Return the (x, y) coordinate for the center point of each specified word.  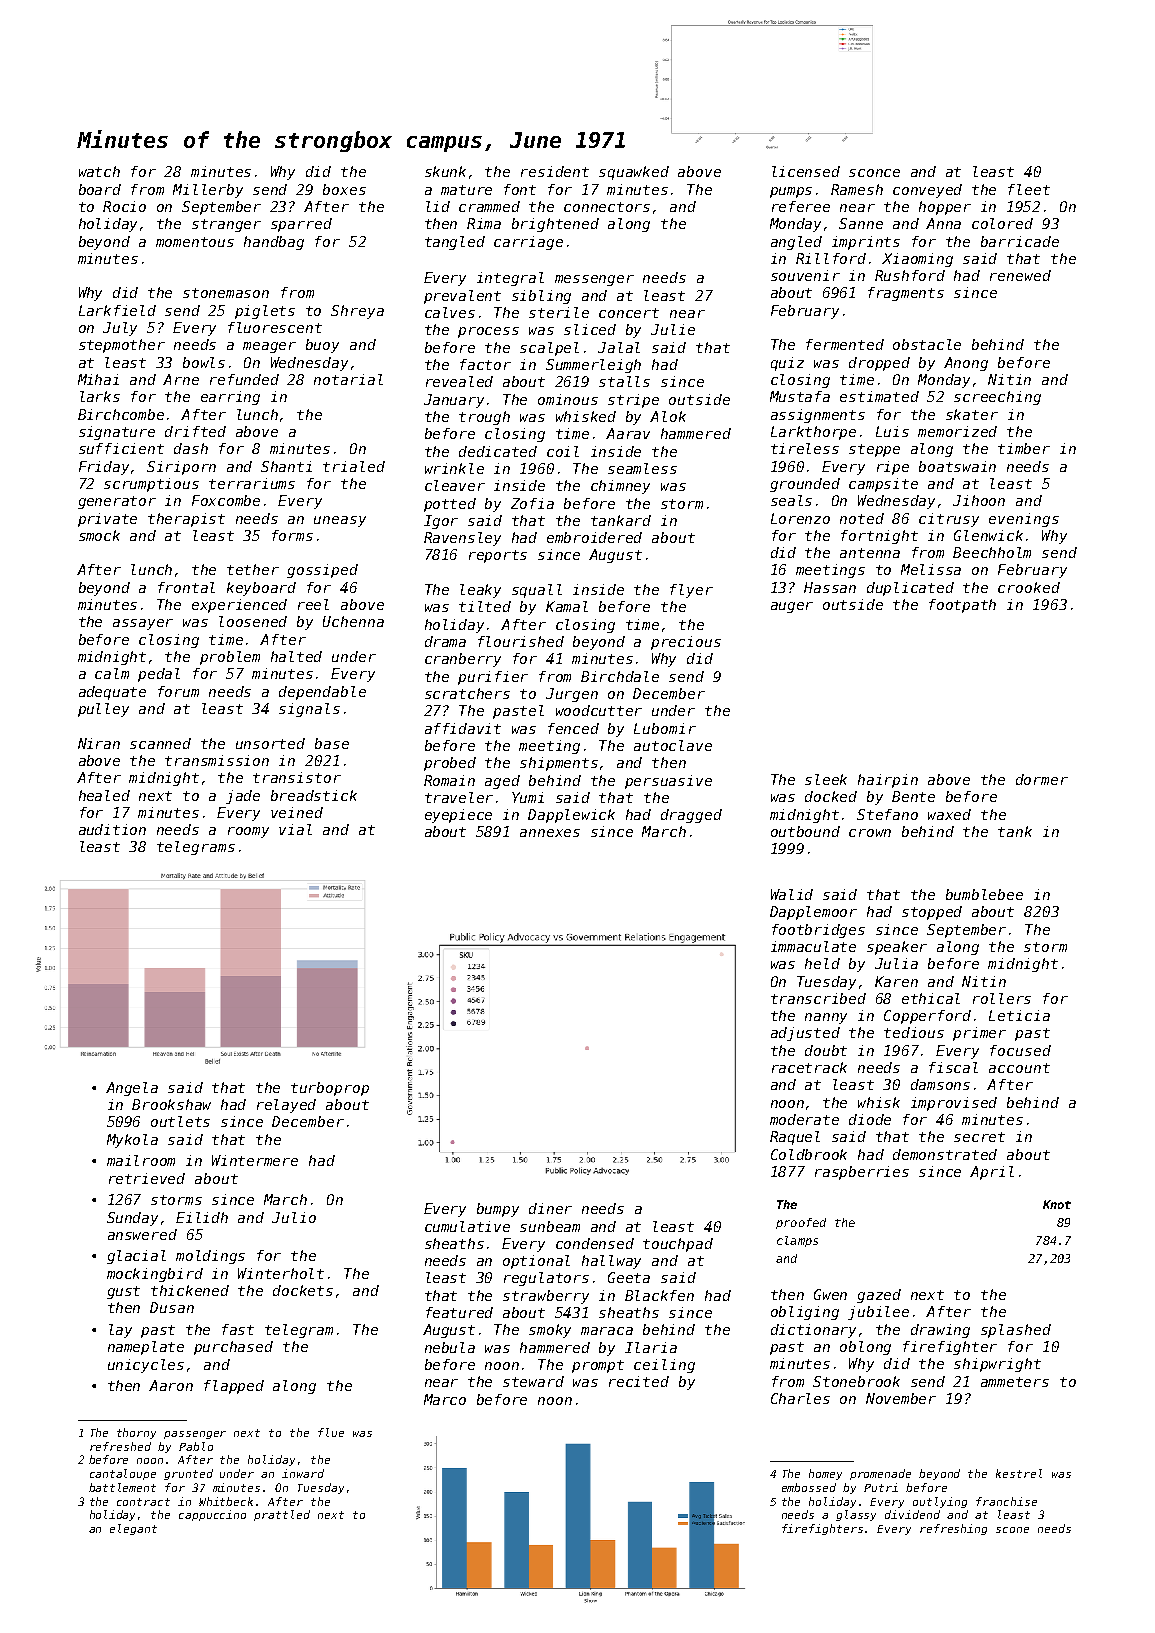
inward (303, 1473)
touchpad (678, 1245)
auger (792, 607)
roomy (248, 832)
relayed (286, 1106)
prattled (282, 1515)
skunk (445, 171)
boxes (344, 189)
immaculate (813, 946)
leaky (480, 591)
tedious (914, 1032)
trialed (354, 466)
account (1019, 1068)
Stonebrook (856, 1381)
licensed (806, 171)
